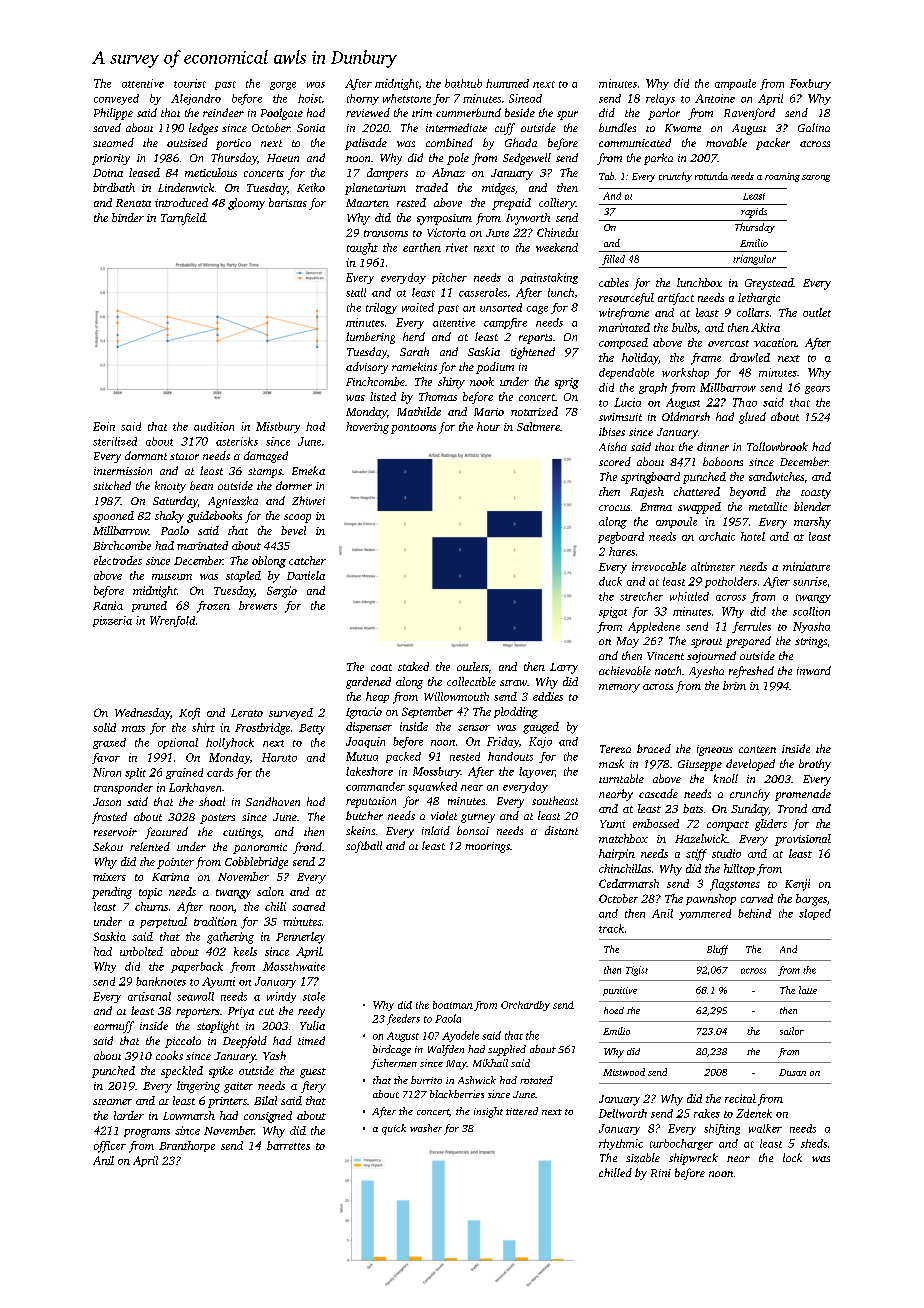  What do you see at coordinates (363, 99) in the document?
I see `thorny` at bounding box center [363, 99].
